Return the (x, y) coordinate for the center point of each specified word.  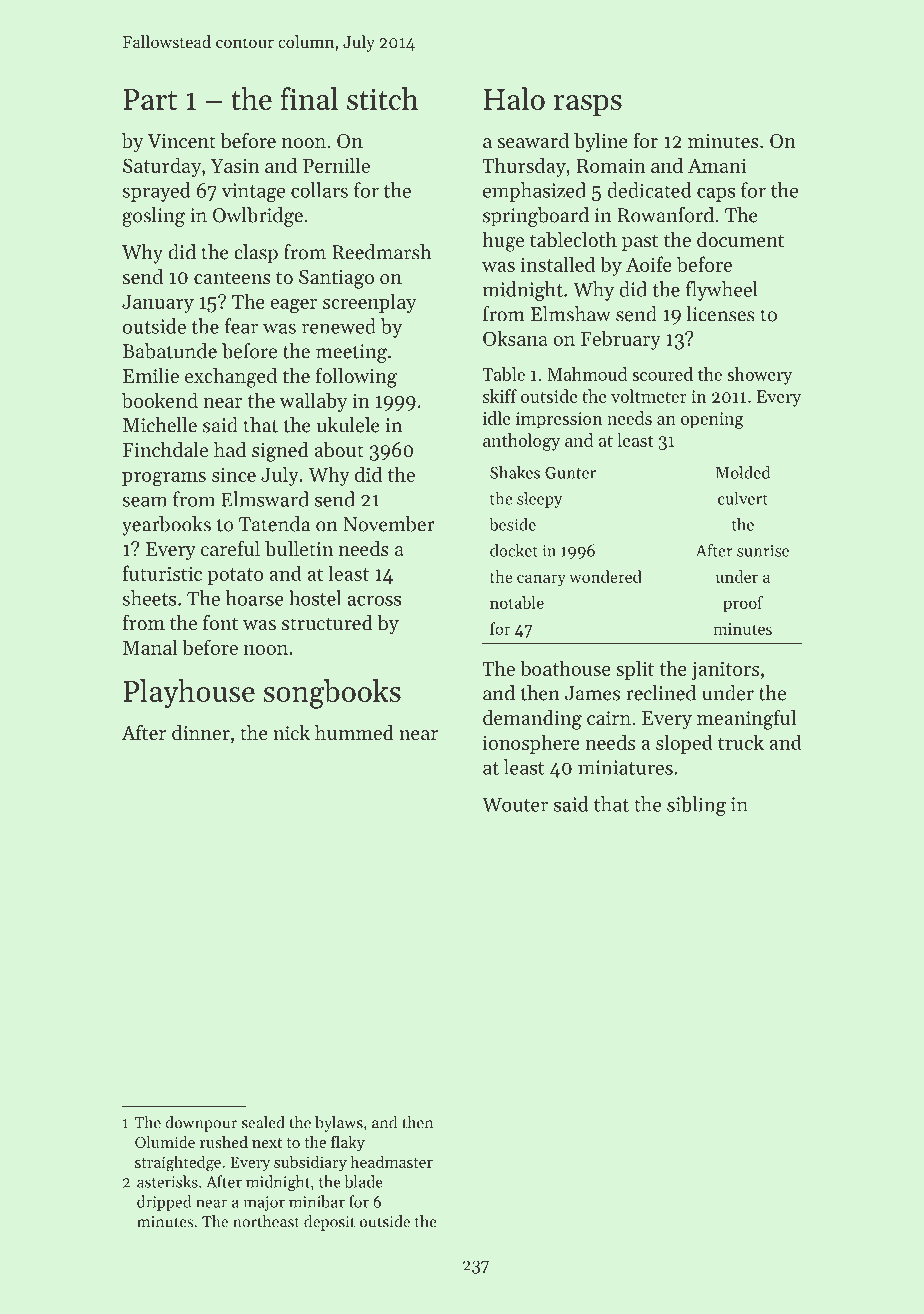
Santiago (336, 279)
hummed (354, 732)
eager (293, 306)
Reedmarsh (381, 252)
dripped (164, 1203)
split (635, 670)
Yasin (235, 166)
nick (291, 732)
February (621, 340)
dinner (201, 732)
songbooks (332, 694)
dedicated (649, 190)
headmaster (392, 1161)
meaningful (746, 719)
